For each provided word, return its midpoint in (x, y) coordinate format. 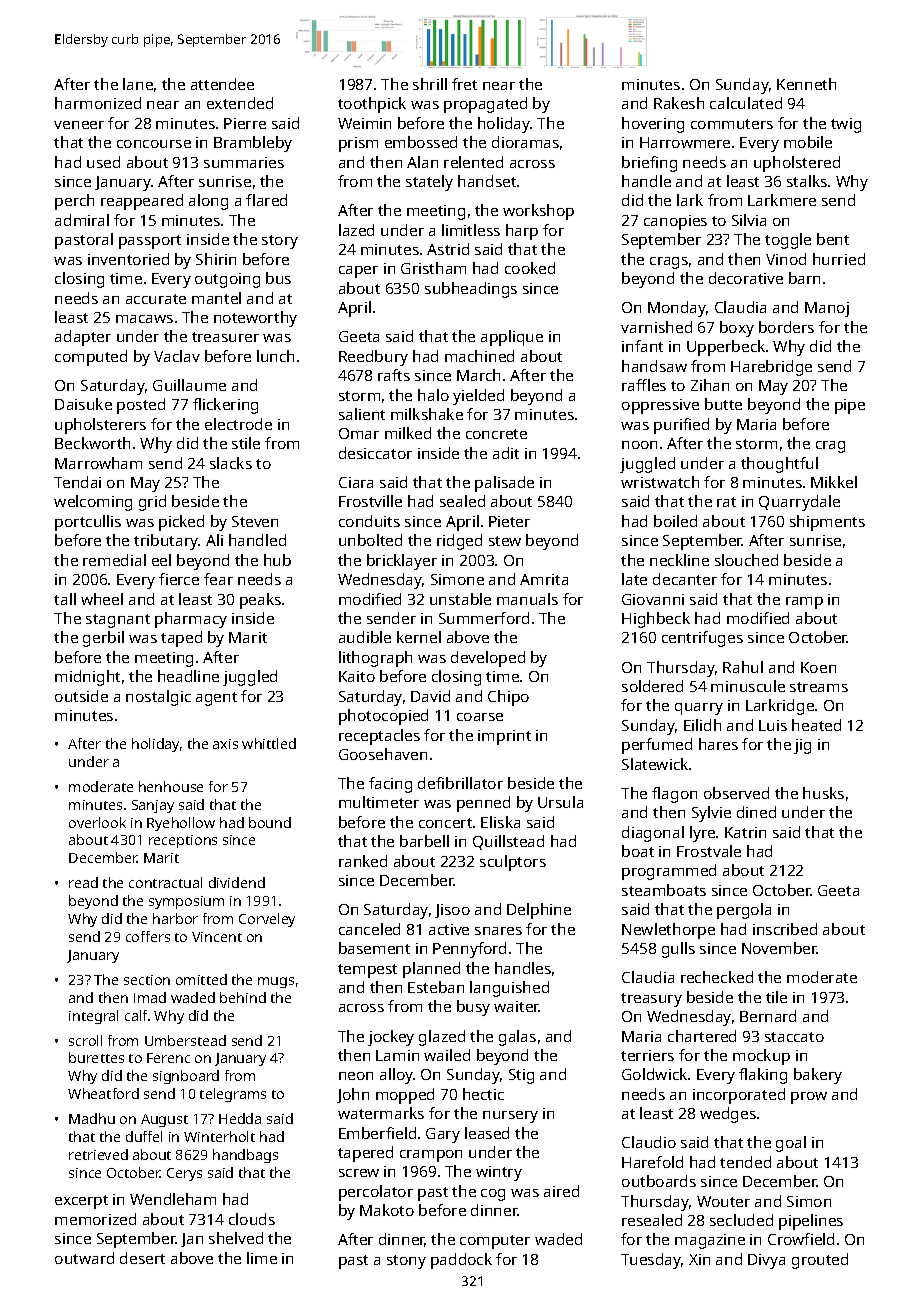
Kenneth (806, 84)
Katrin (745, 832)
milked (408, 433)
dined (756, 812)
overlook (97, 822)
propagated (485, 105)
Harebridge (771, 368)
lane (138, 84)
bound (270, 822)
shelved (236, 1238)
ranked (363, 861)
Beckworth (92, 443)
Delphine (539, 911)
